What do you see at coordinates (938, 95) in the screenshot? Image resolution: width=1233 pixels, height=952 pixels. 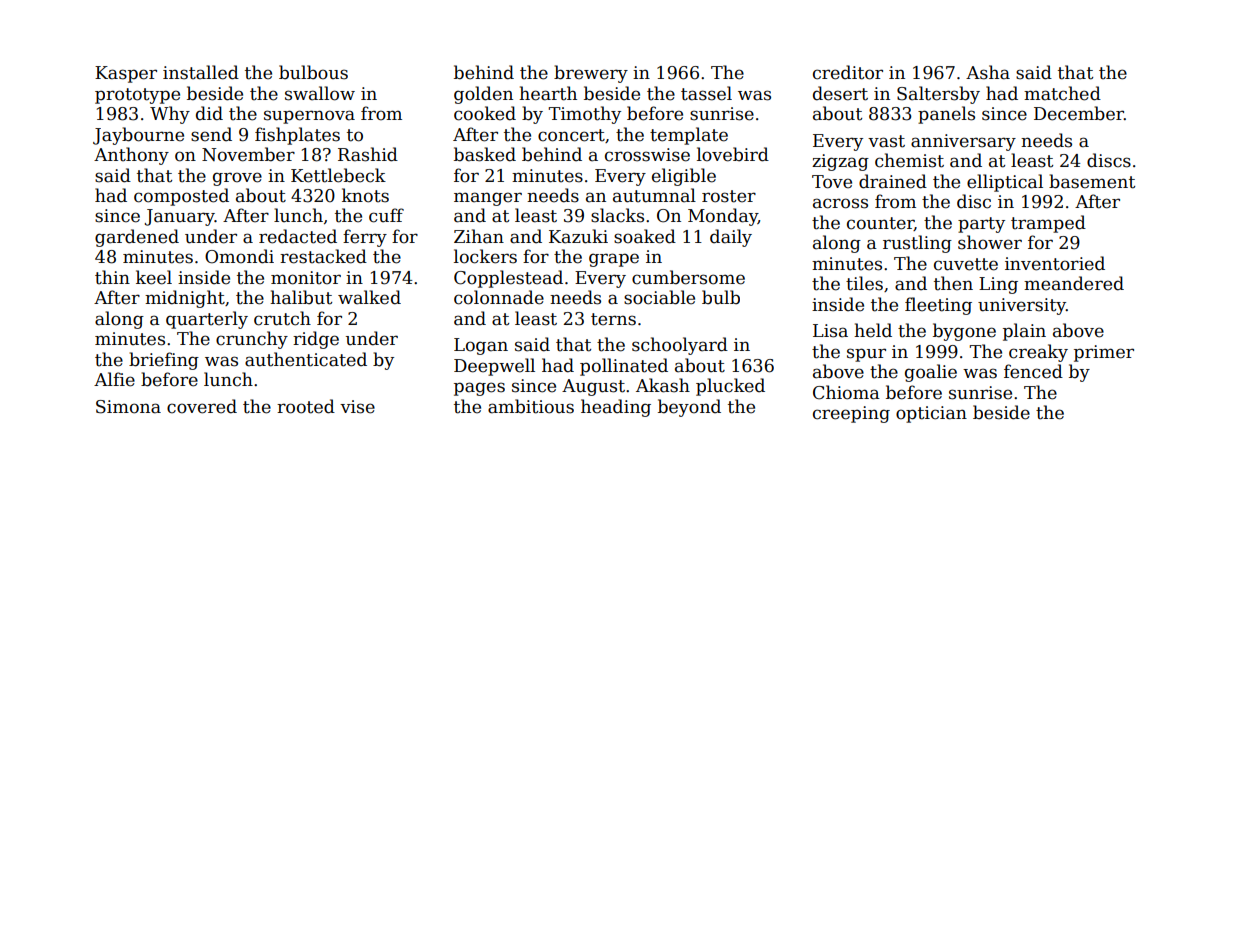 I see `Saltersby` at bounding box center [938, 95].
